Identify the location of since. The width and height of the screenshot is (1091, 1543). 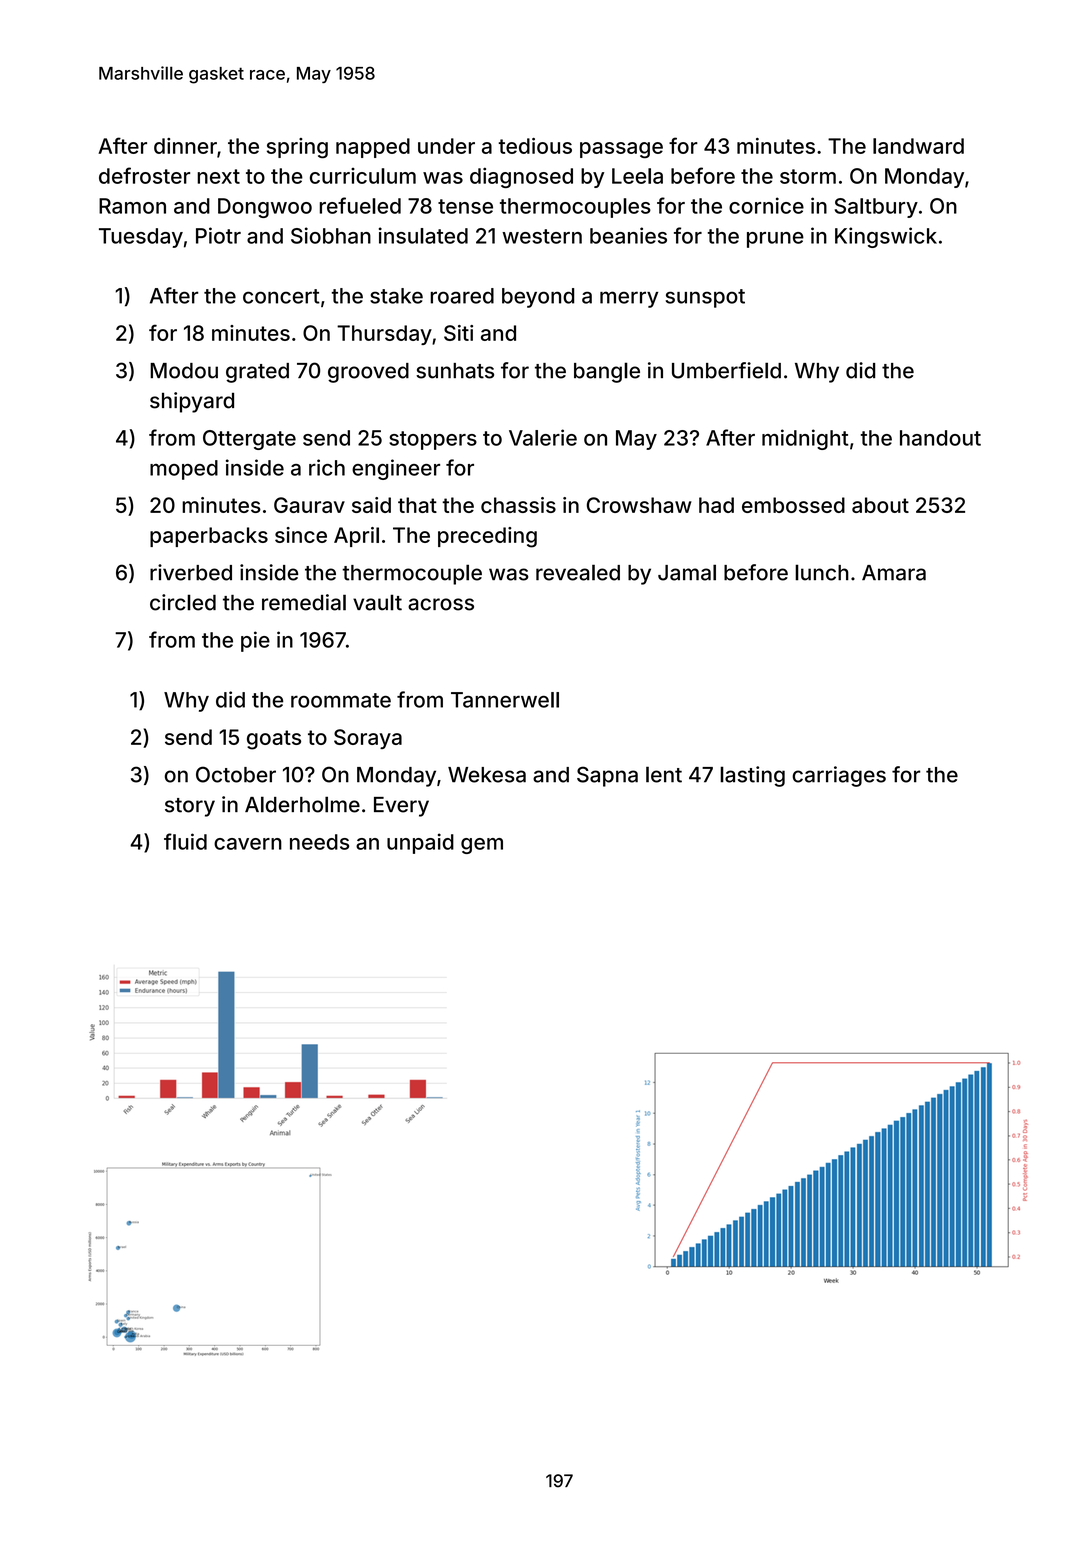
(301, 535).
